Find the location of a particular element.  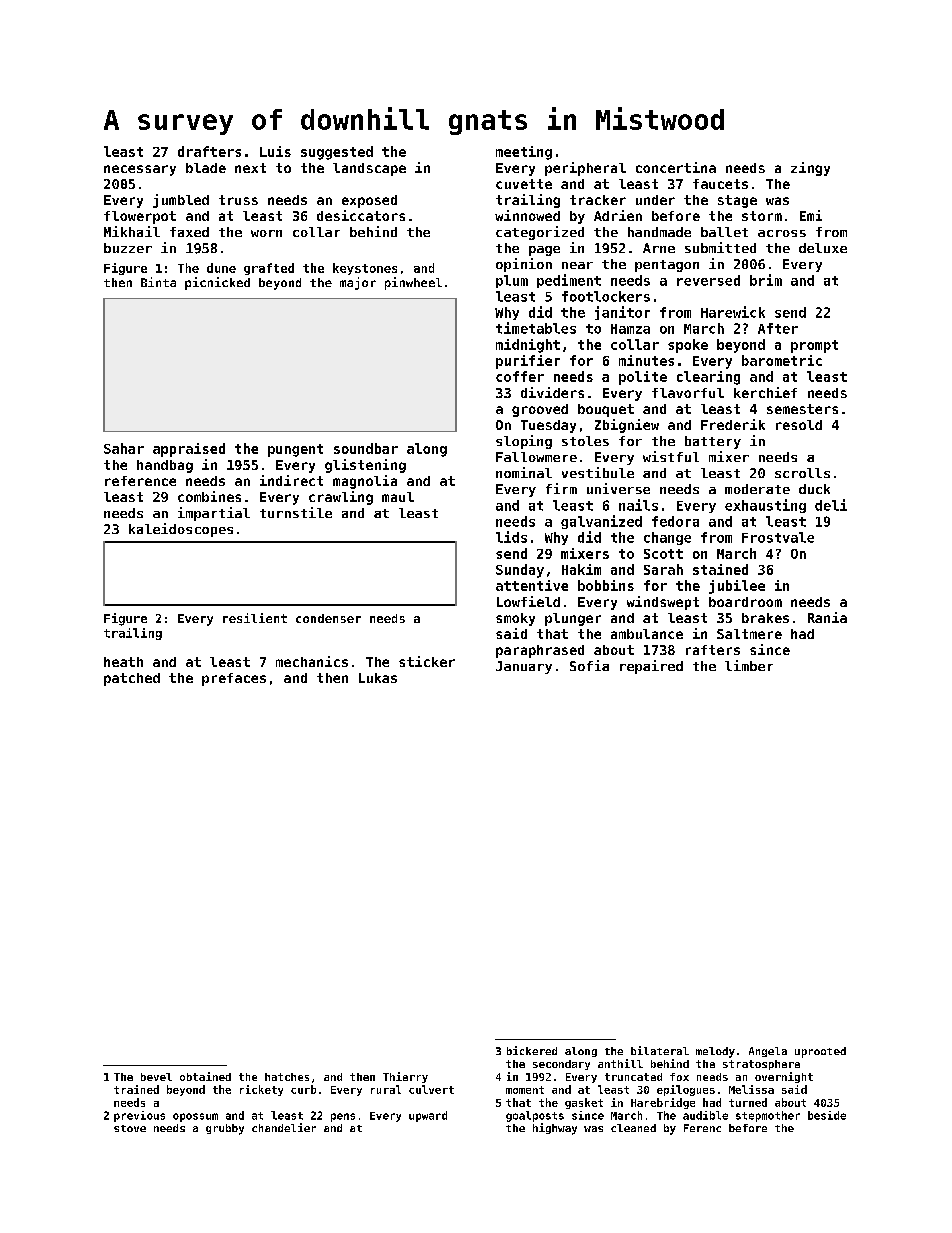

Mikhail is located at coordinates (132, 231).
